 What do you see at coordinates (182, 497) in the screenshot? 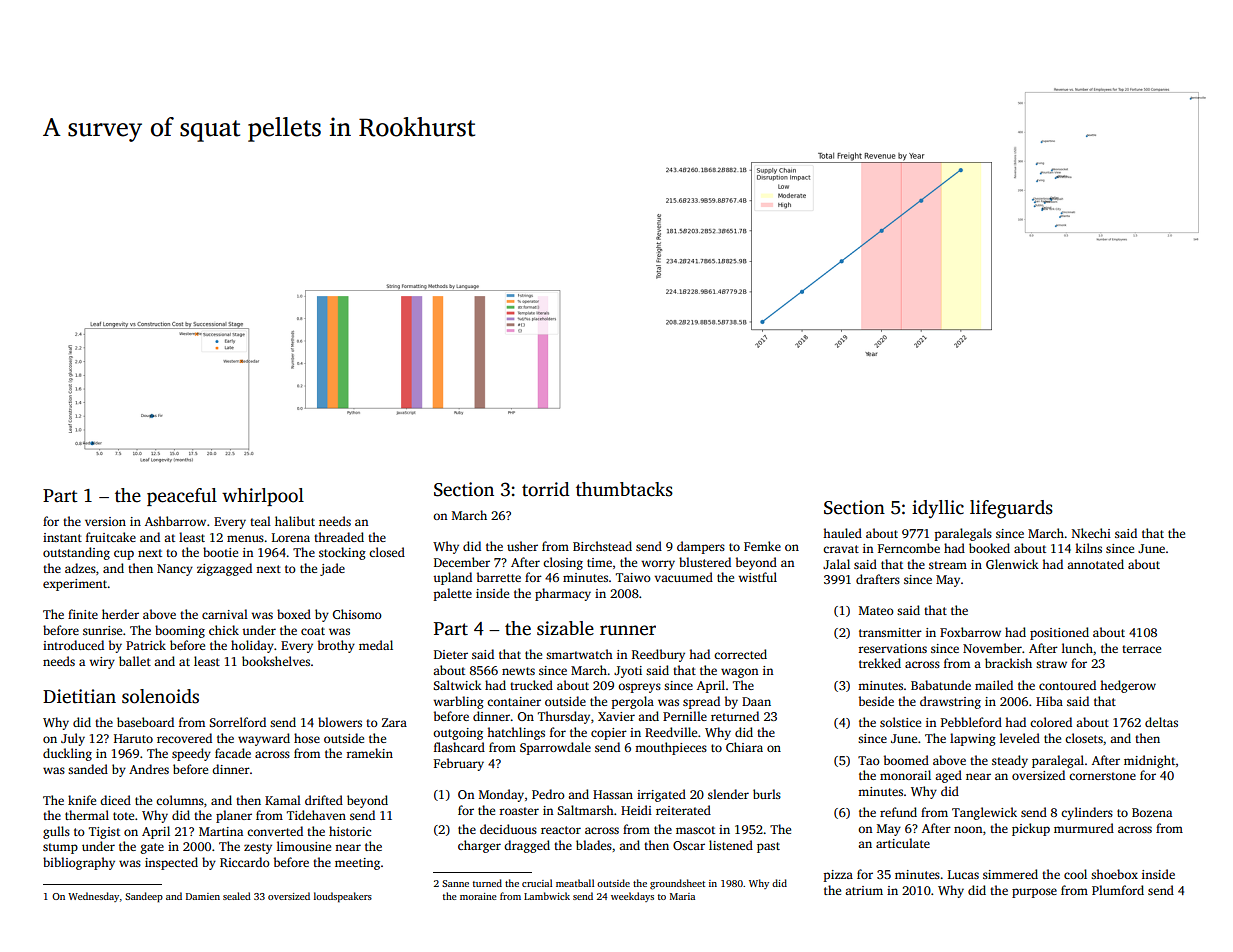
I see `peaceful` at bounding box center [182, 497].
